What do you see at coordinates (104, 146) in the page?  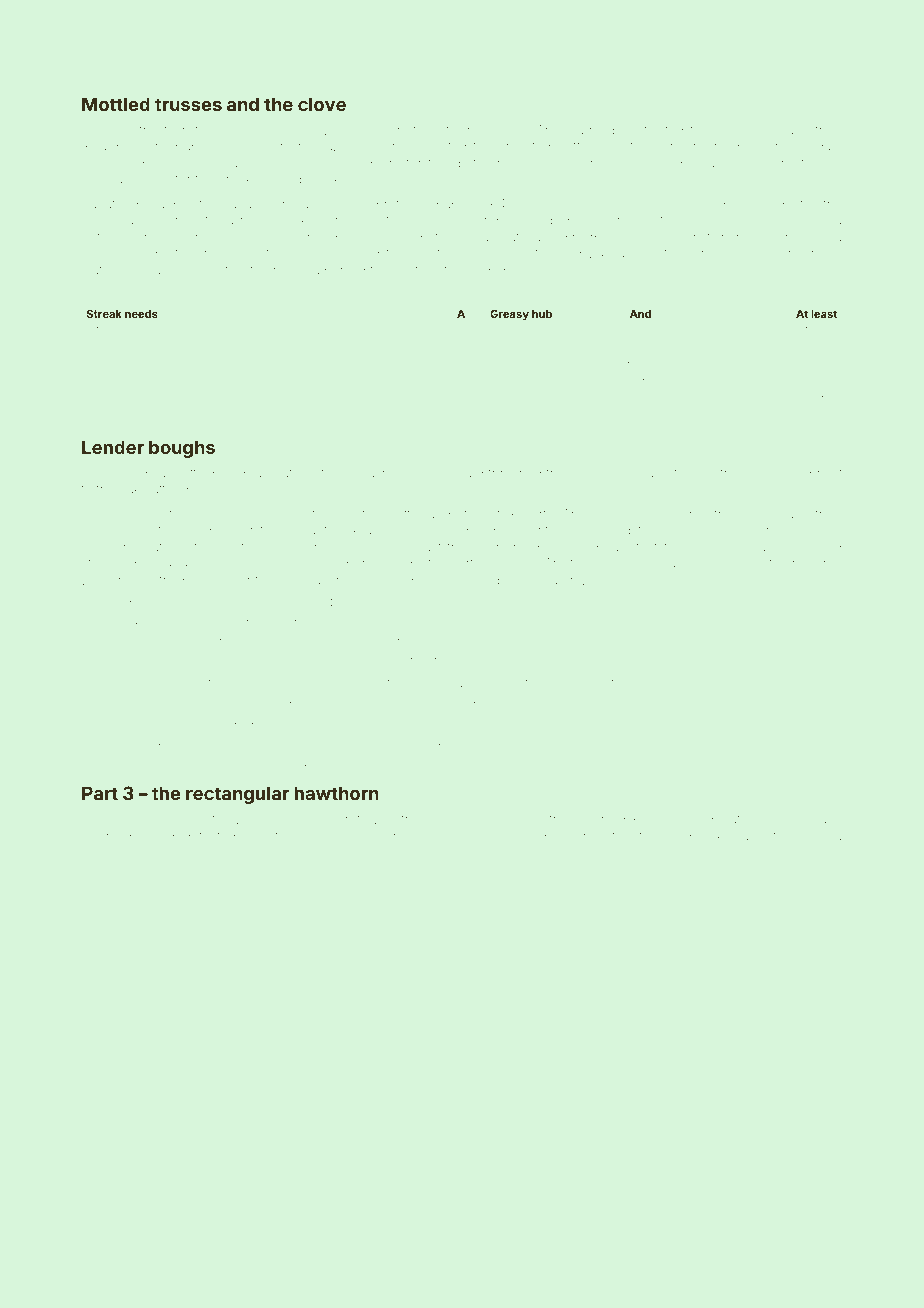 I see `Ricardo` at bounding box center [104, 146].
